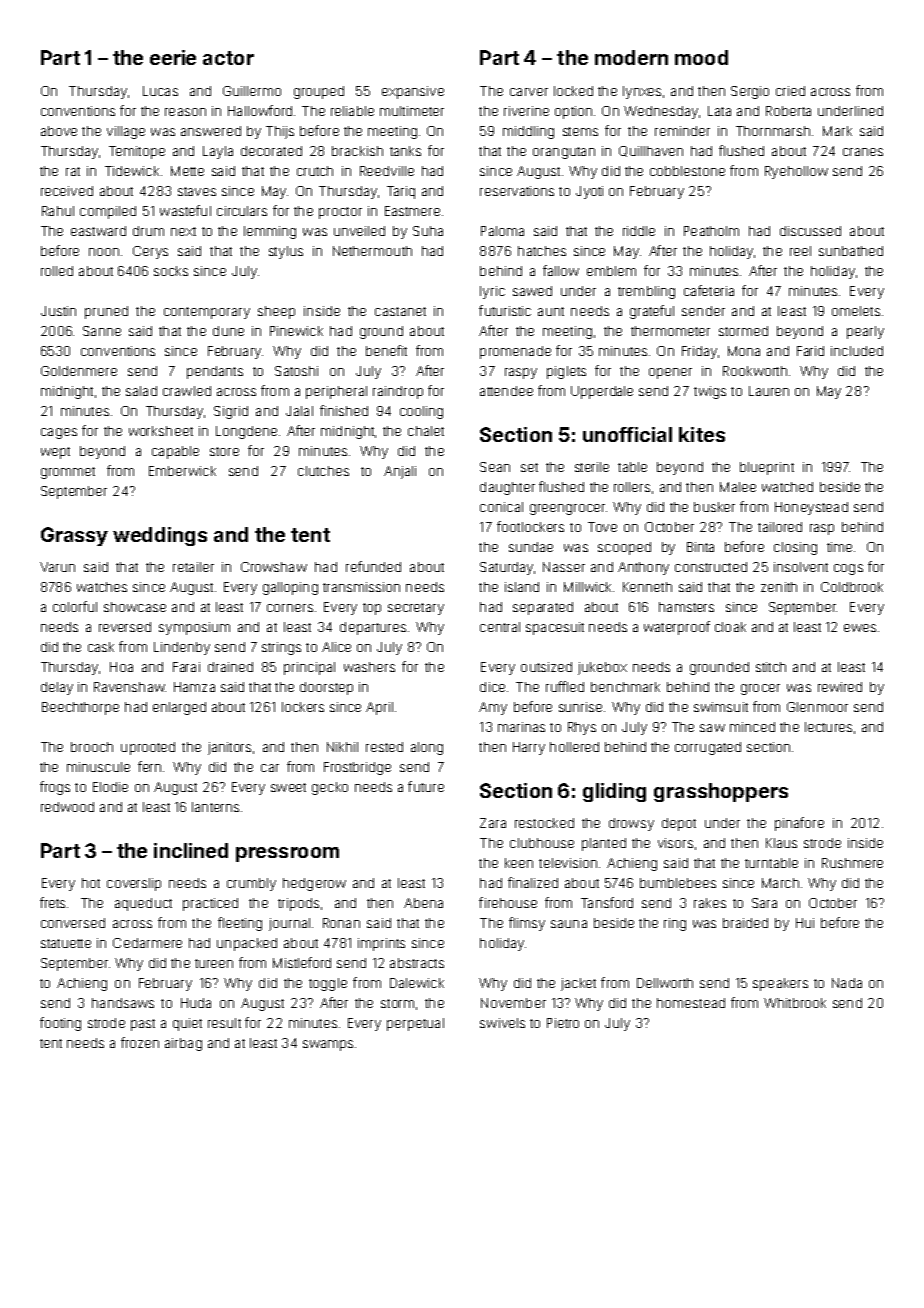 The height and width of the screenshot is (1308, 924). I want to click on uprooted, so click(148, 748).
